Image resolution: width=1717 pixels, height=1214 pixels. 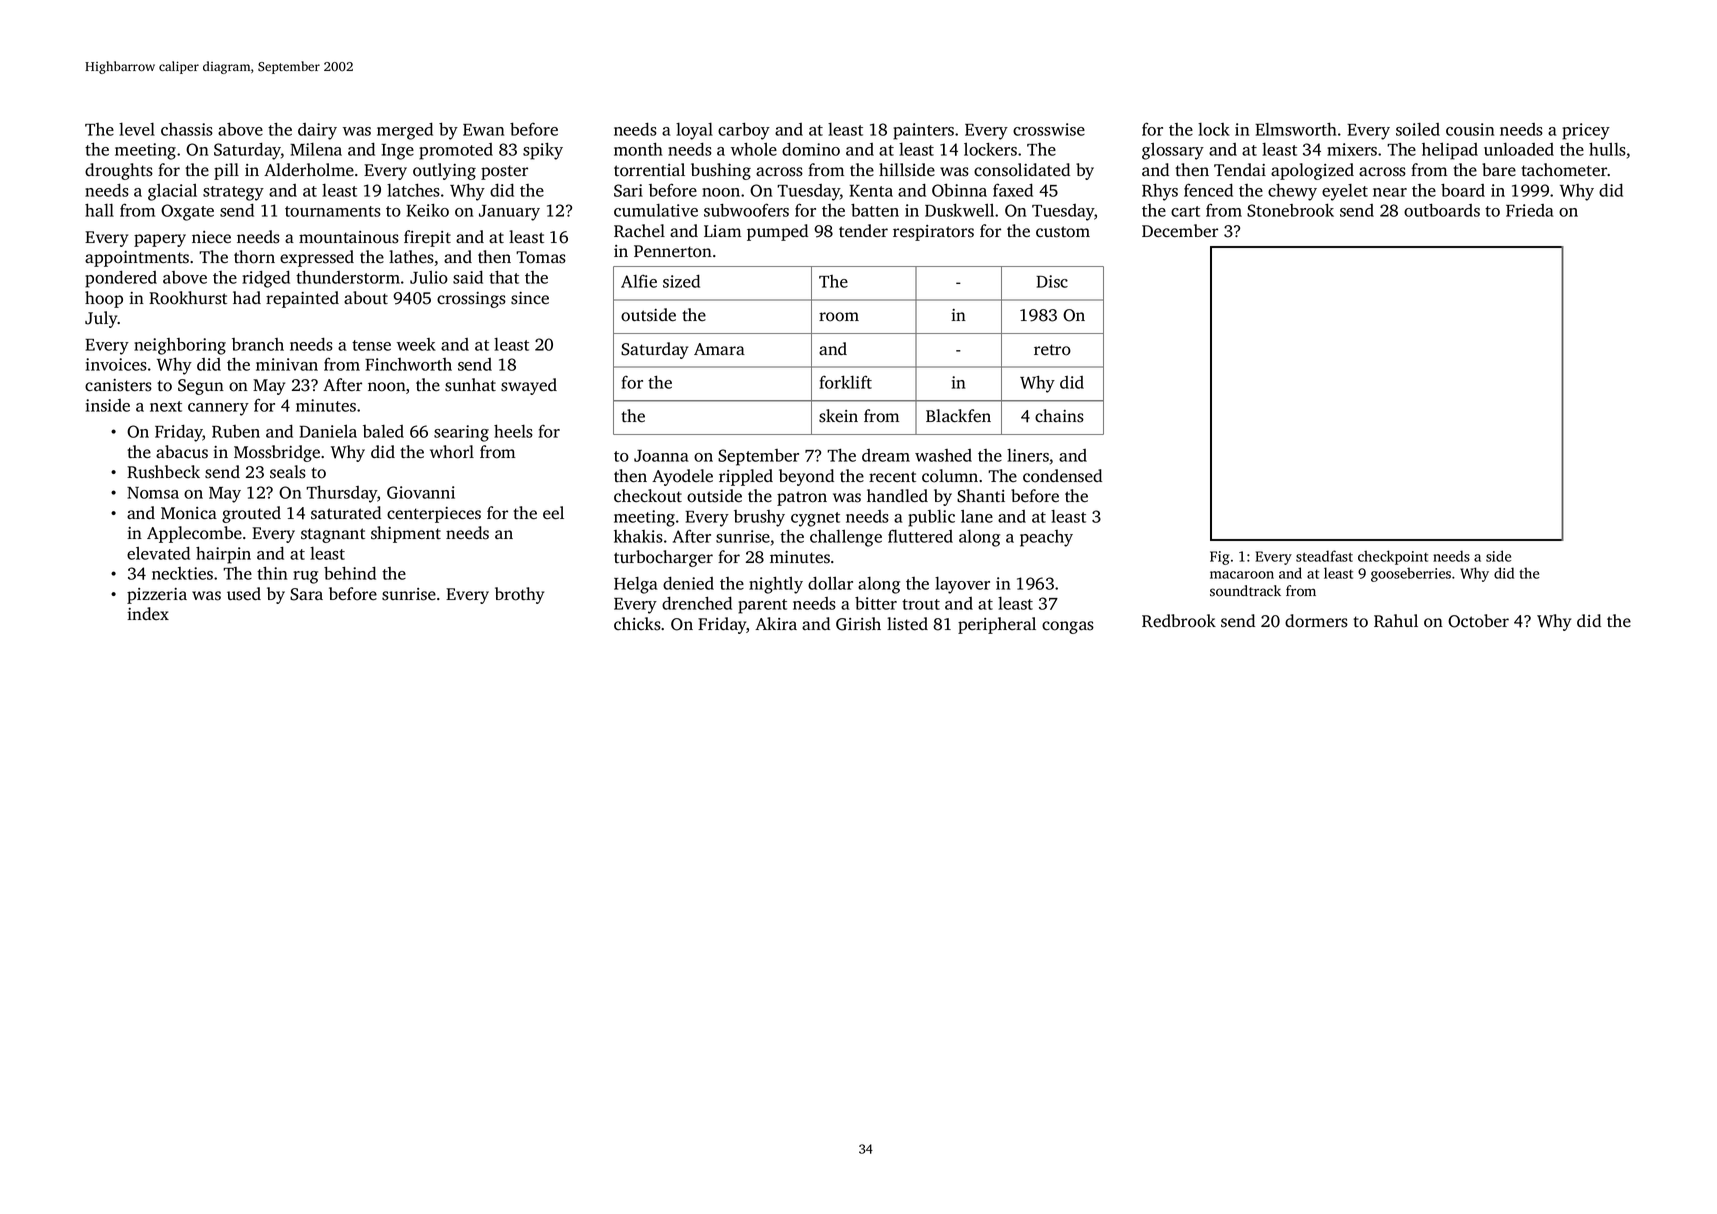 What do you see at coordinates (148, 613) in the image?
I see `index` at bounding box center [148, 613].
